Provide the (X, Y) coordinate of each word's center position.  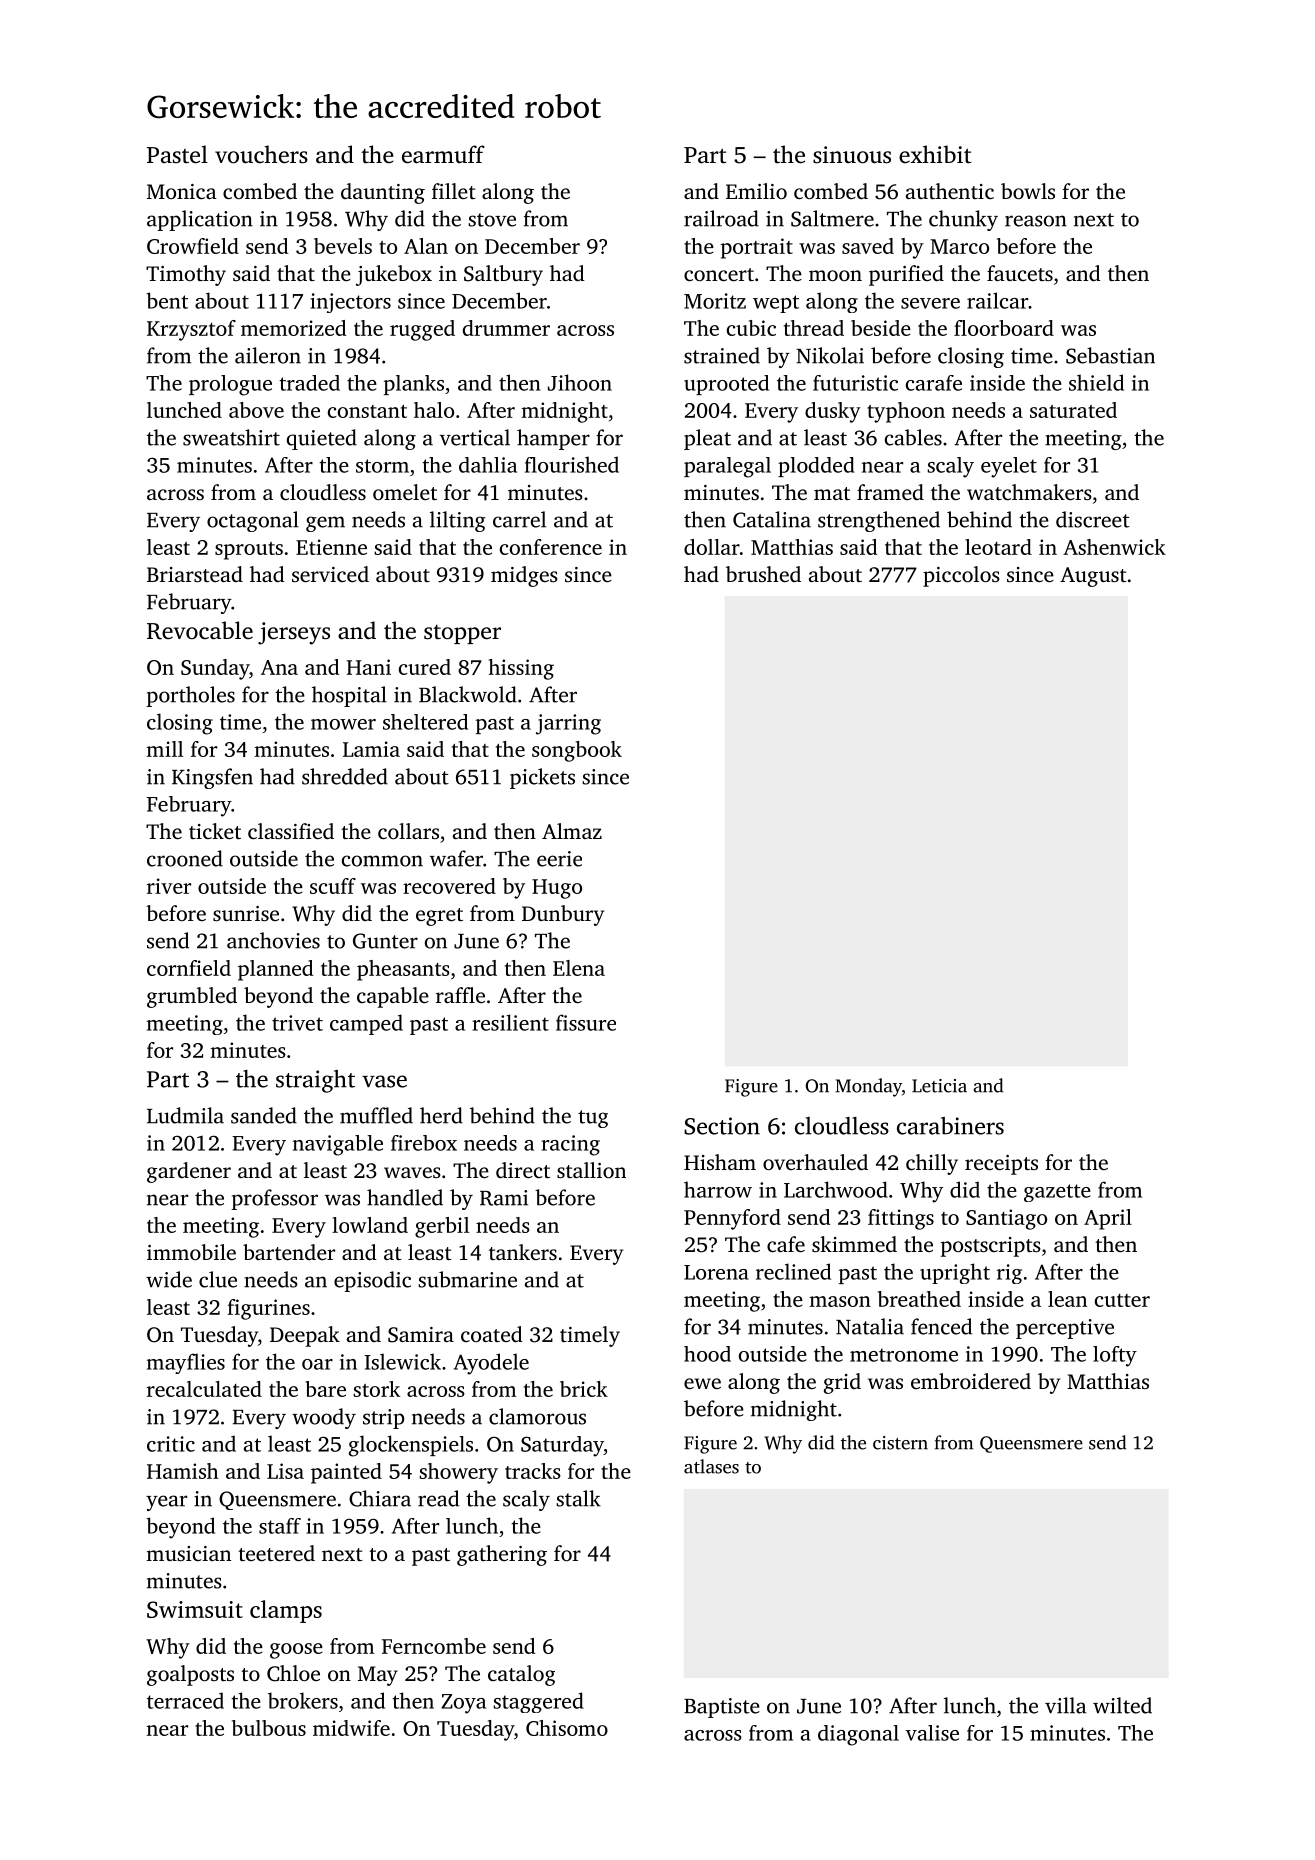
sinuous (852, 155)
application (200, 220)
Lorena (716, 1272)
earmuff (443, 154)
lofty (1115, 1356)
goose (296, 1651)
